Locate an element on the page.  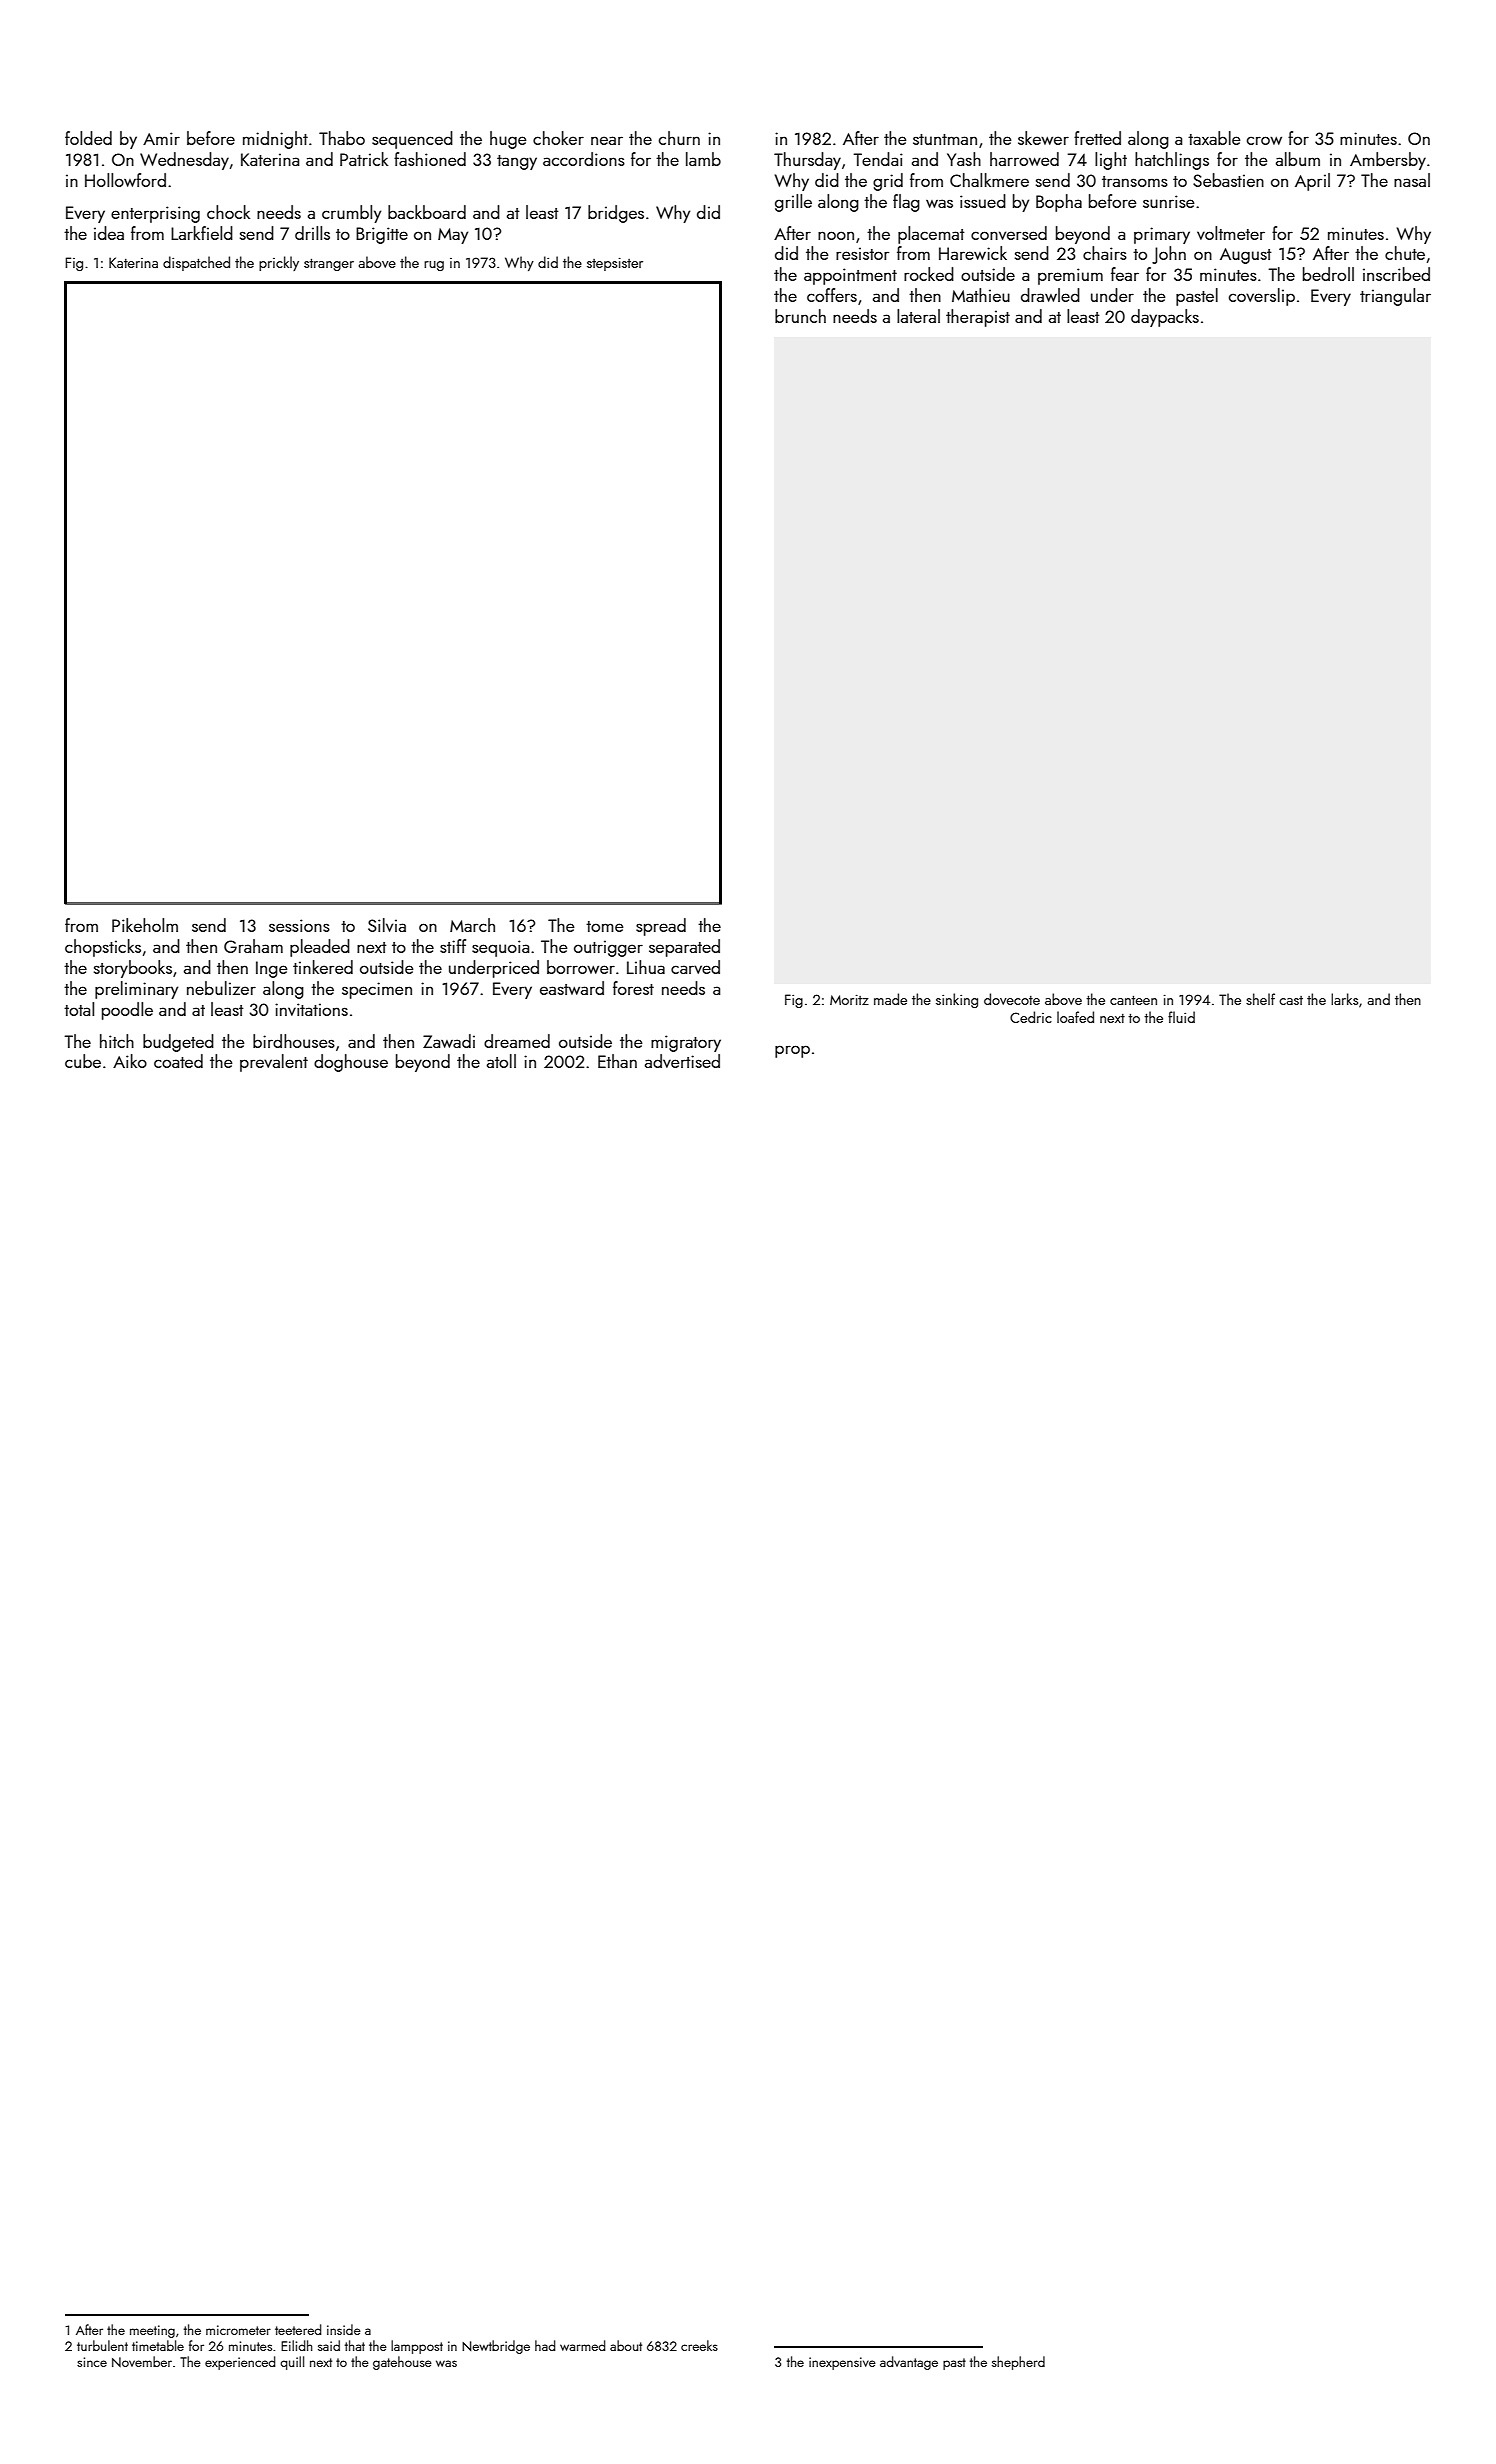
November is located at coordinates (142, 2361).
